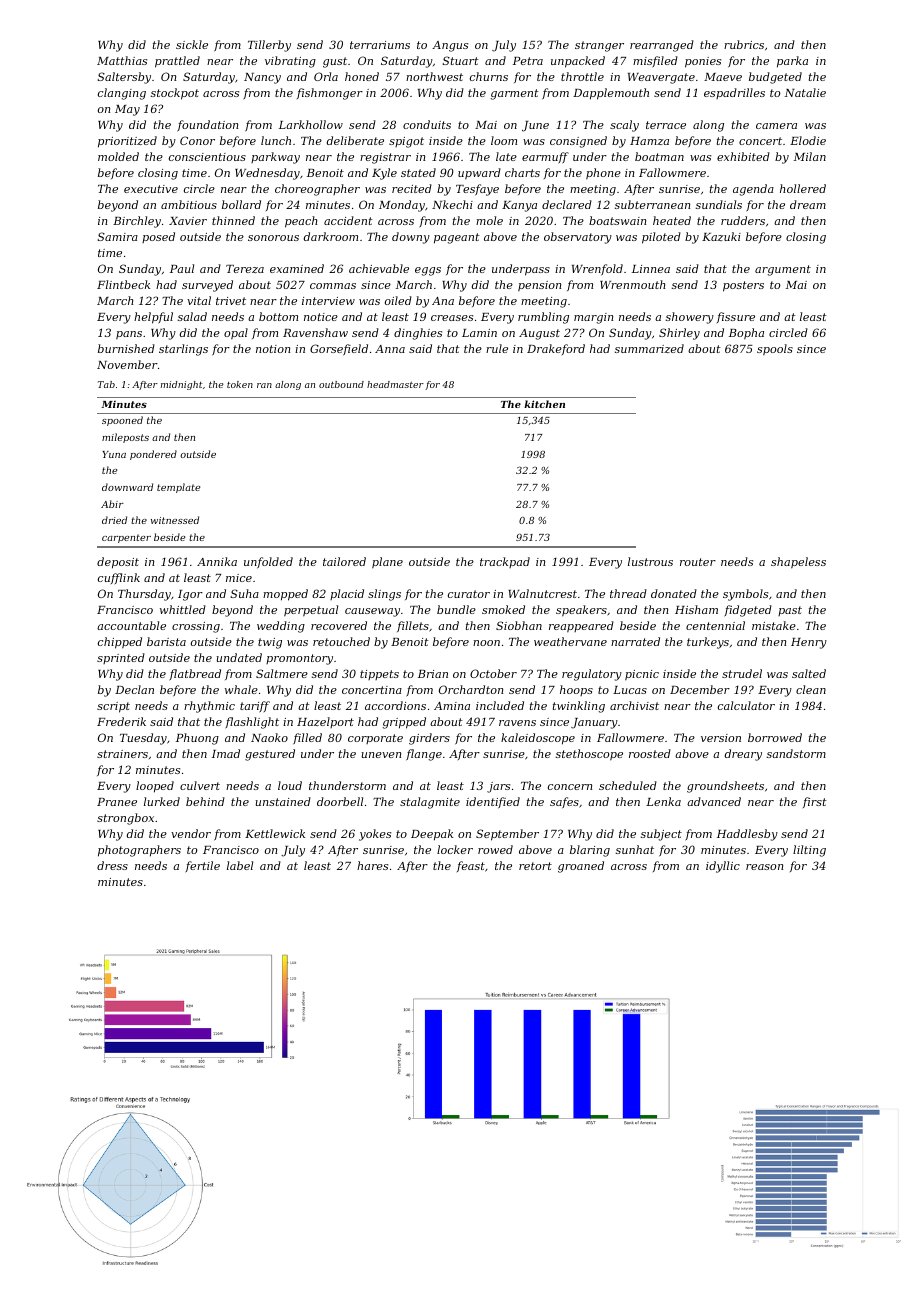 The height and width of the page is (1308, 924). I want to click on undated, so click(239, 657).
